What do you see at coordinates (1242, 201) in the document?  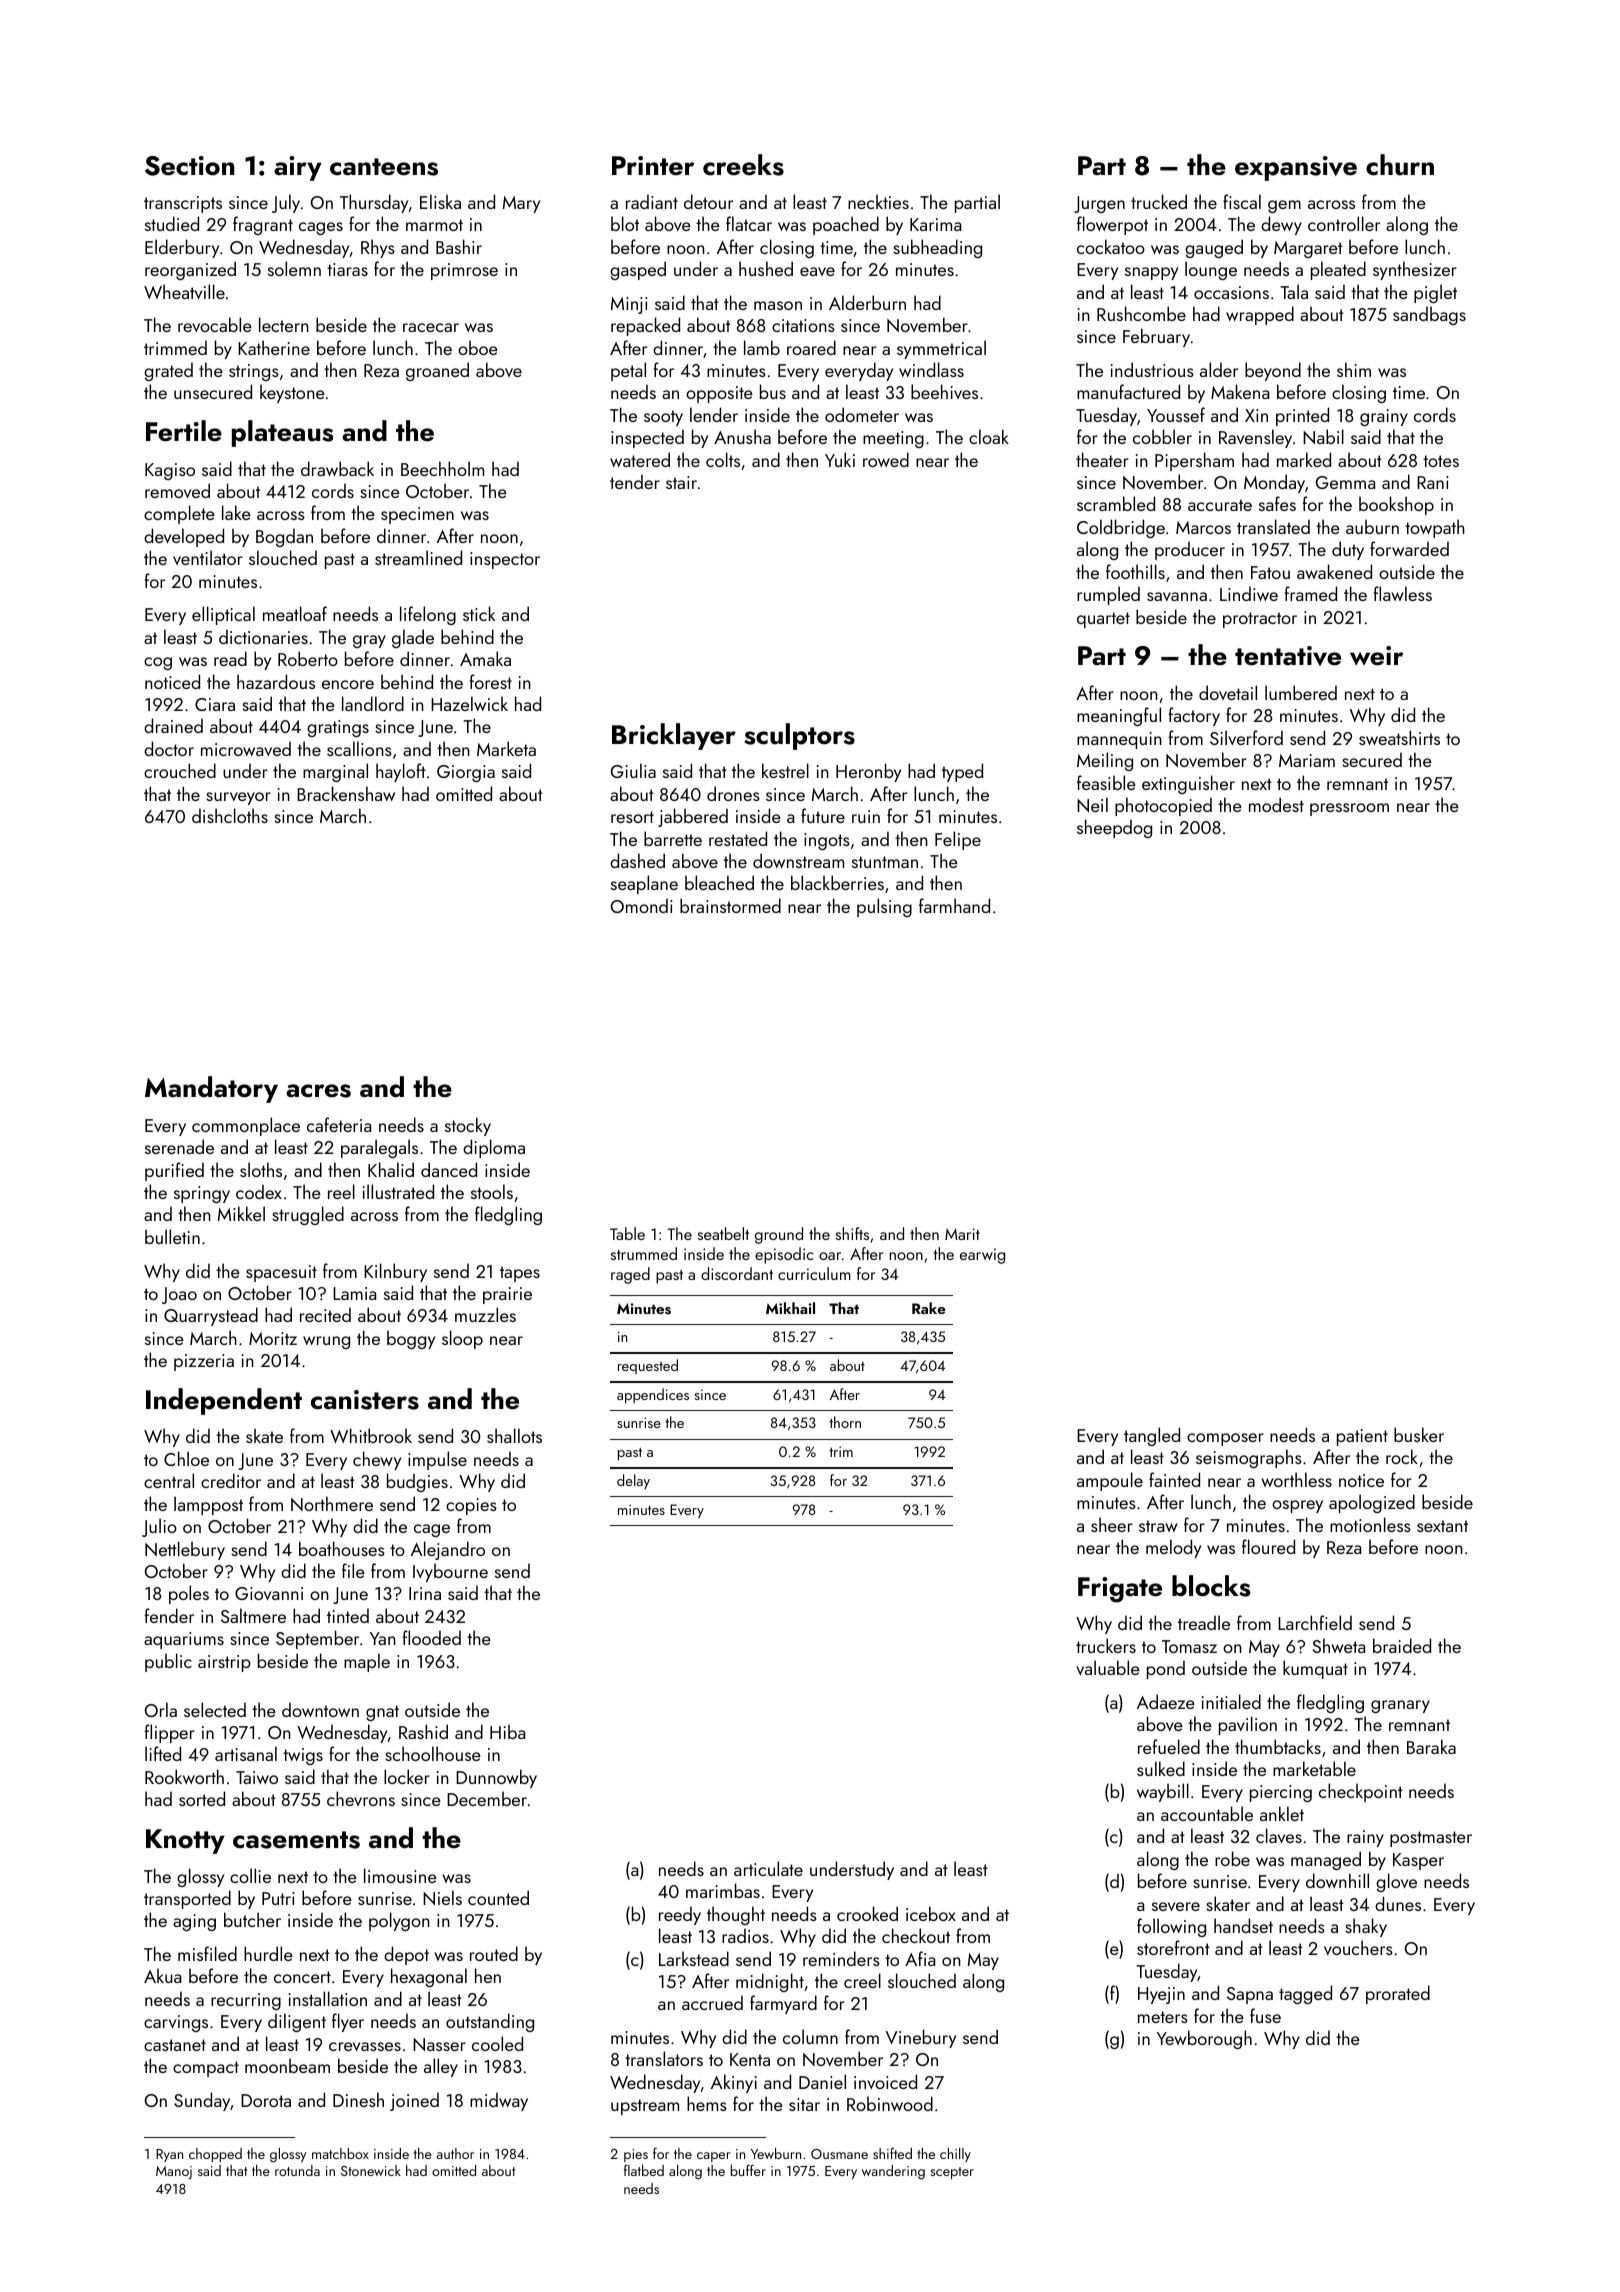 I see `fiscal` at bounding box center [1242, 201].
